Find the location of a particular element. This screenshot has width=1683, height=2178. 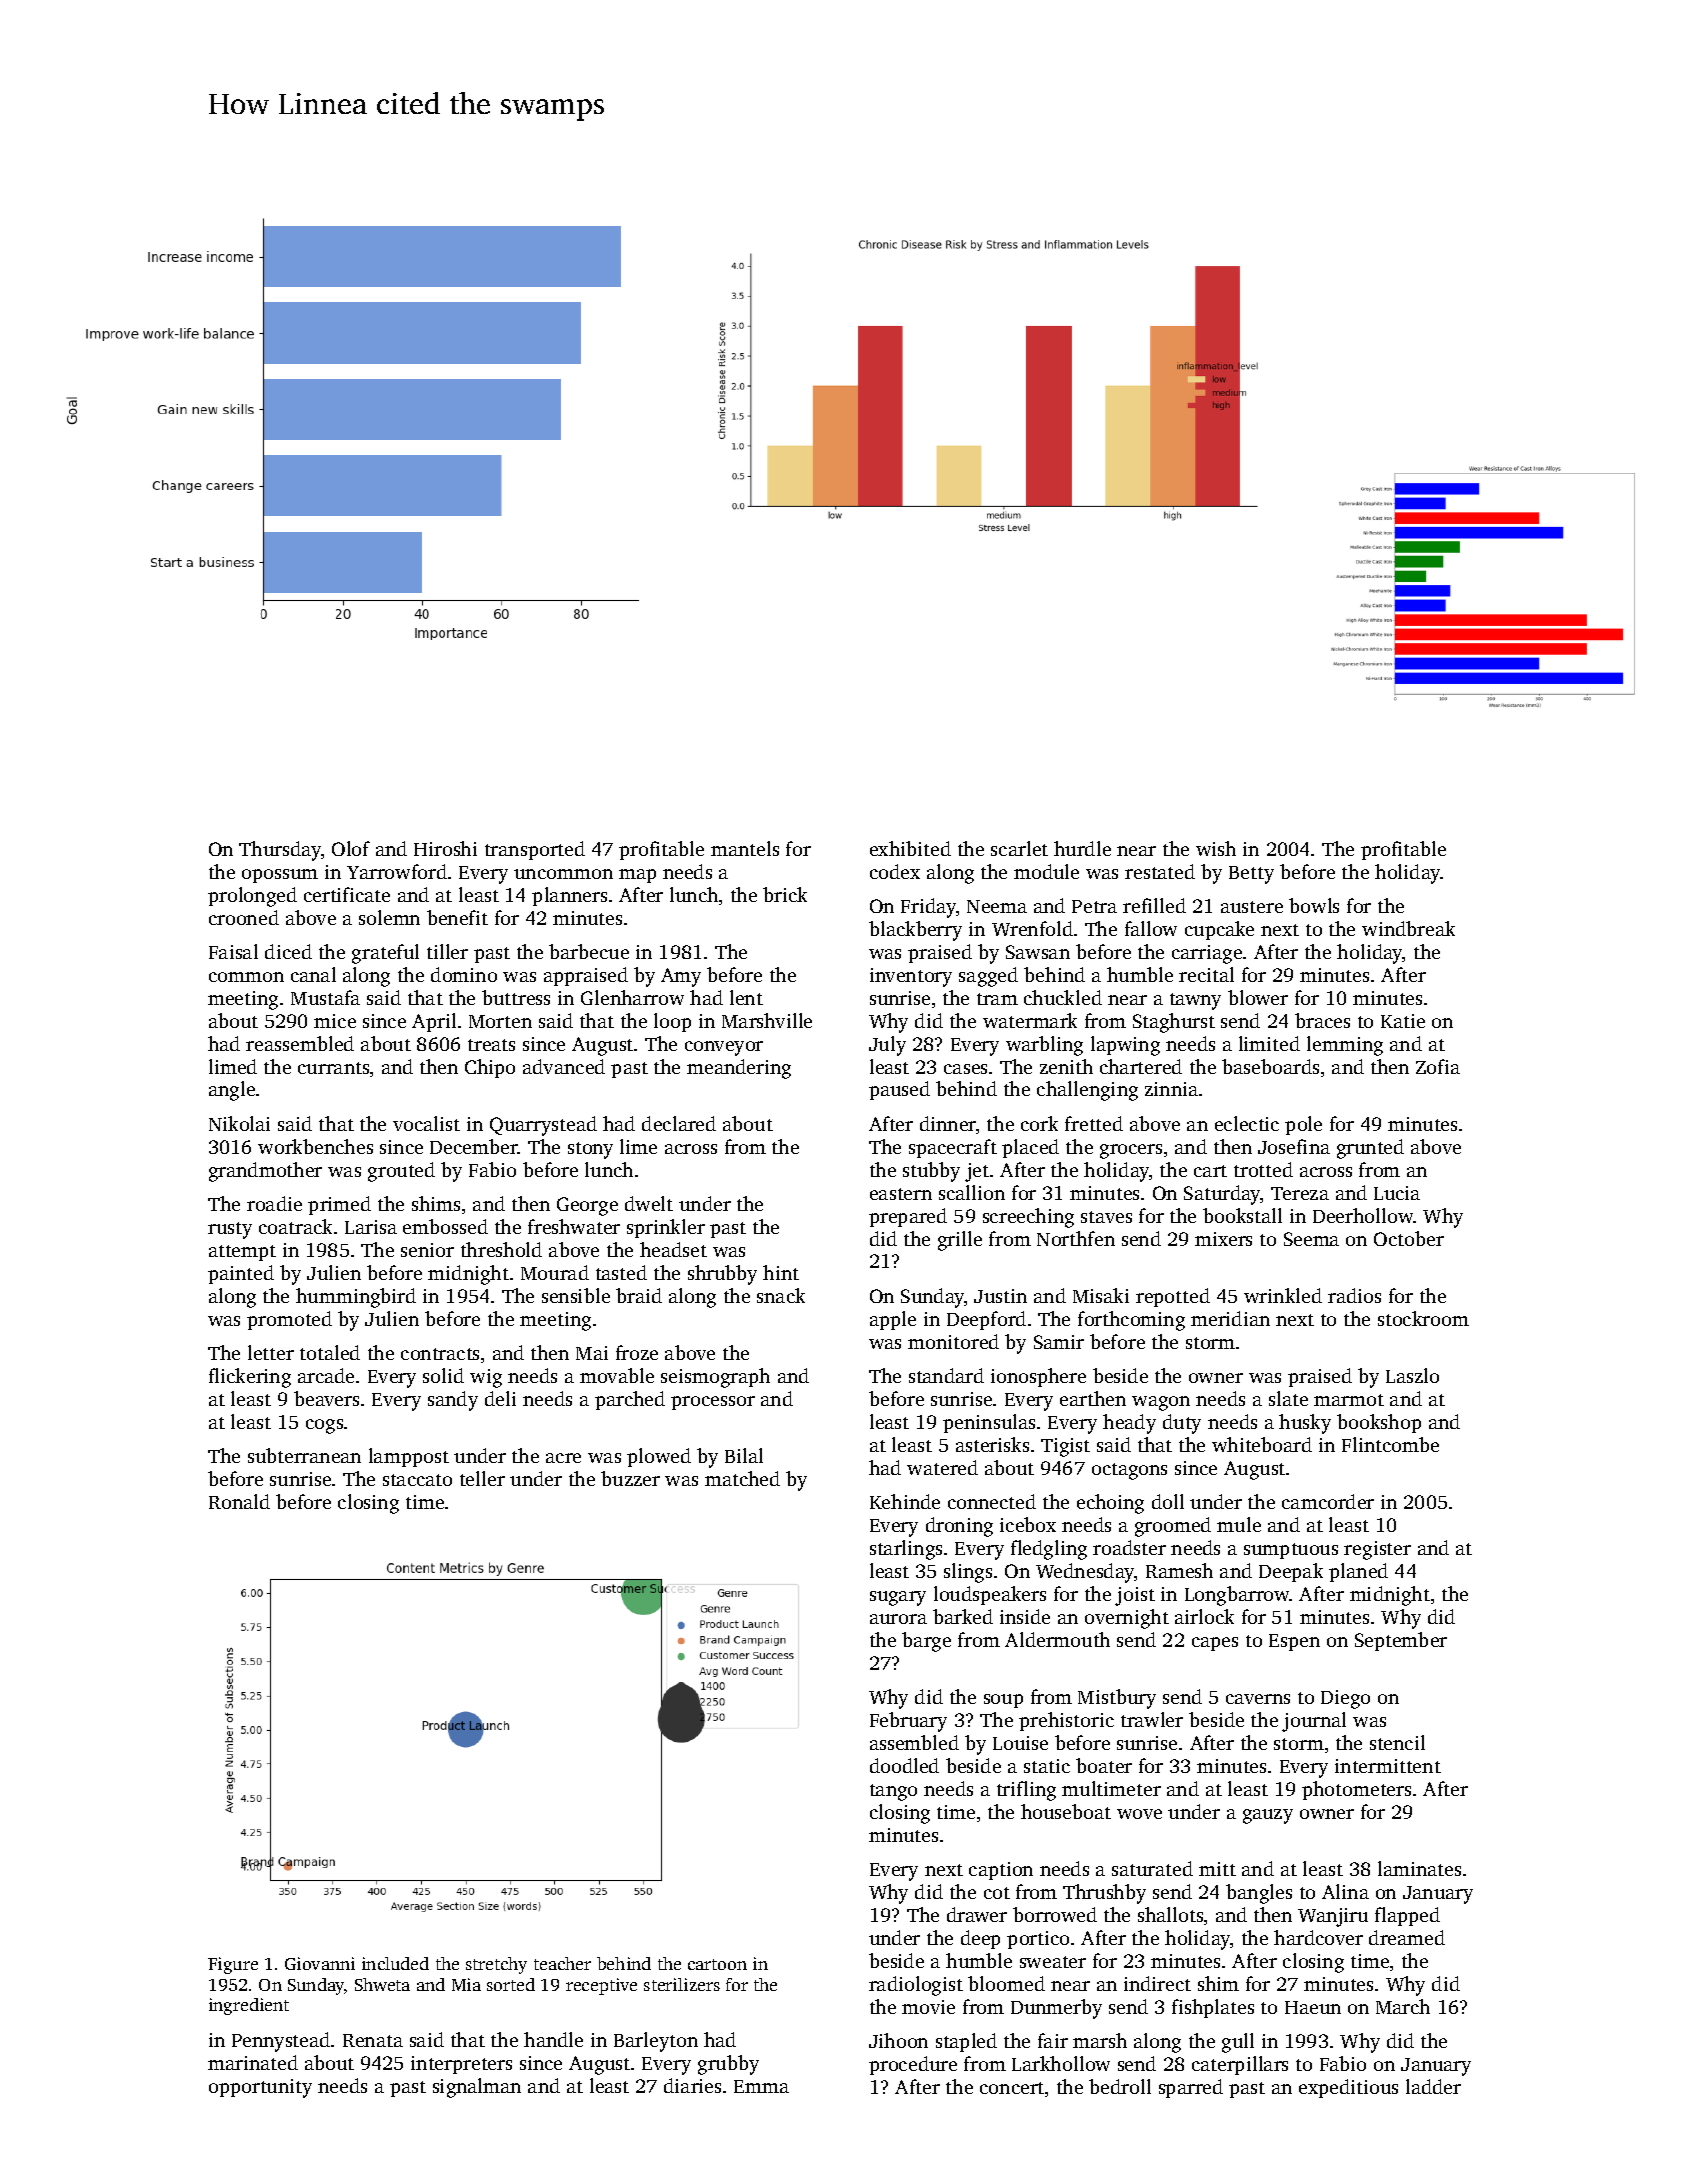

opportunity is located at coordinates (260, 2088).
